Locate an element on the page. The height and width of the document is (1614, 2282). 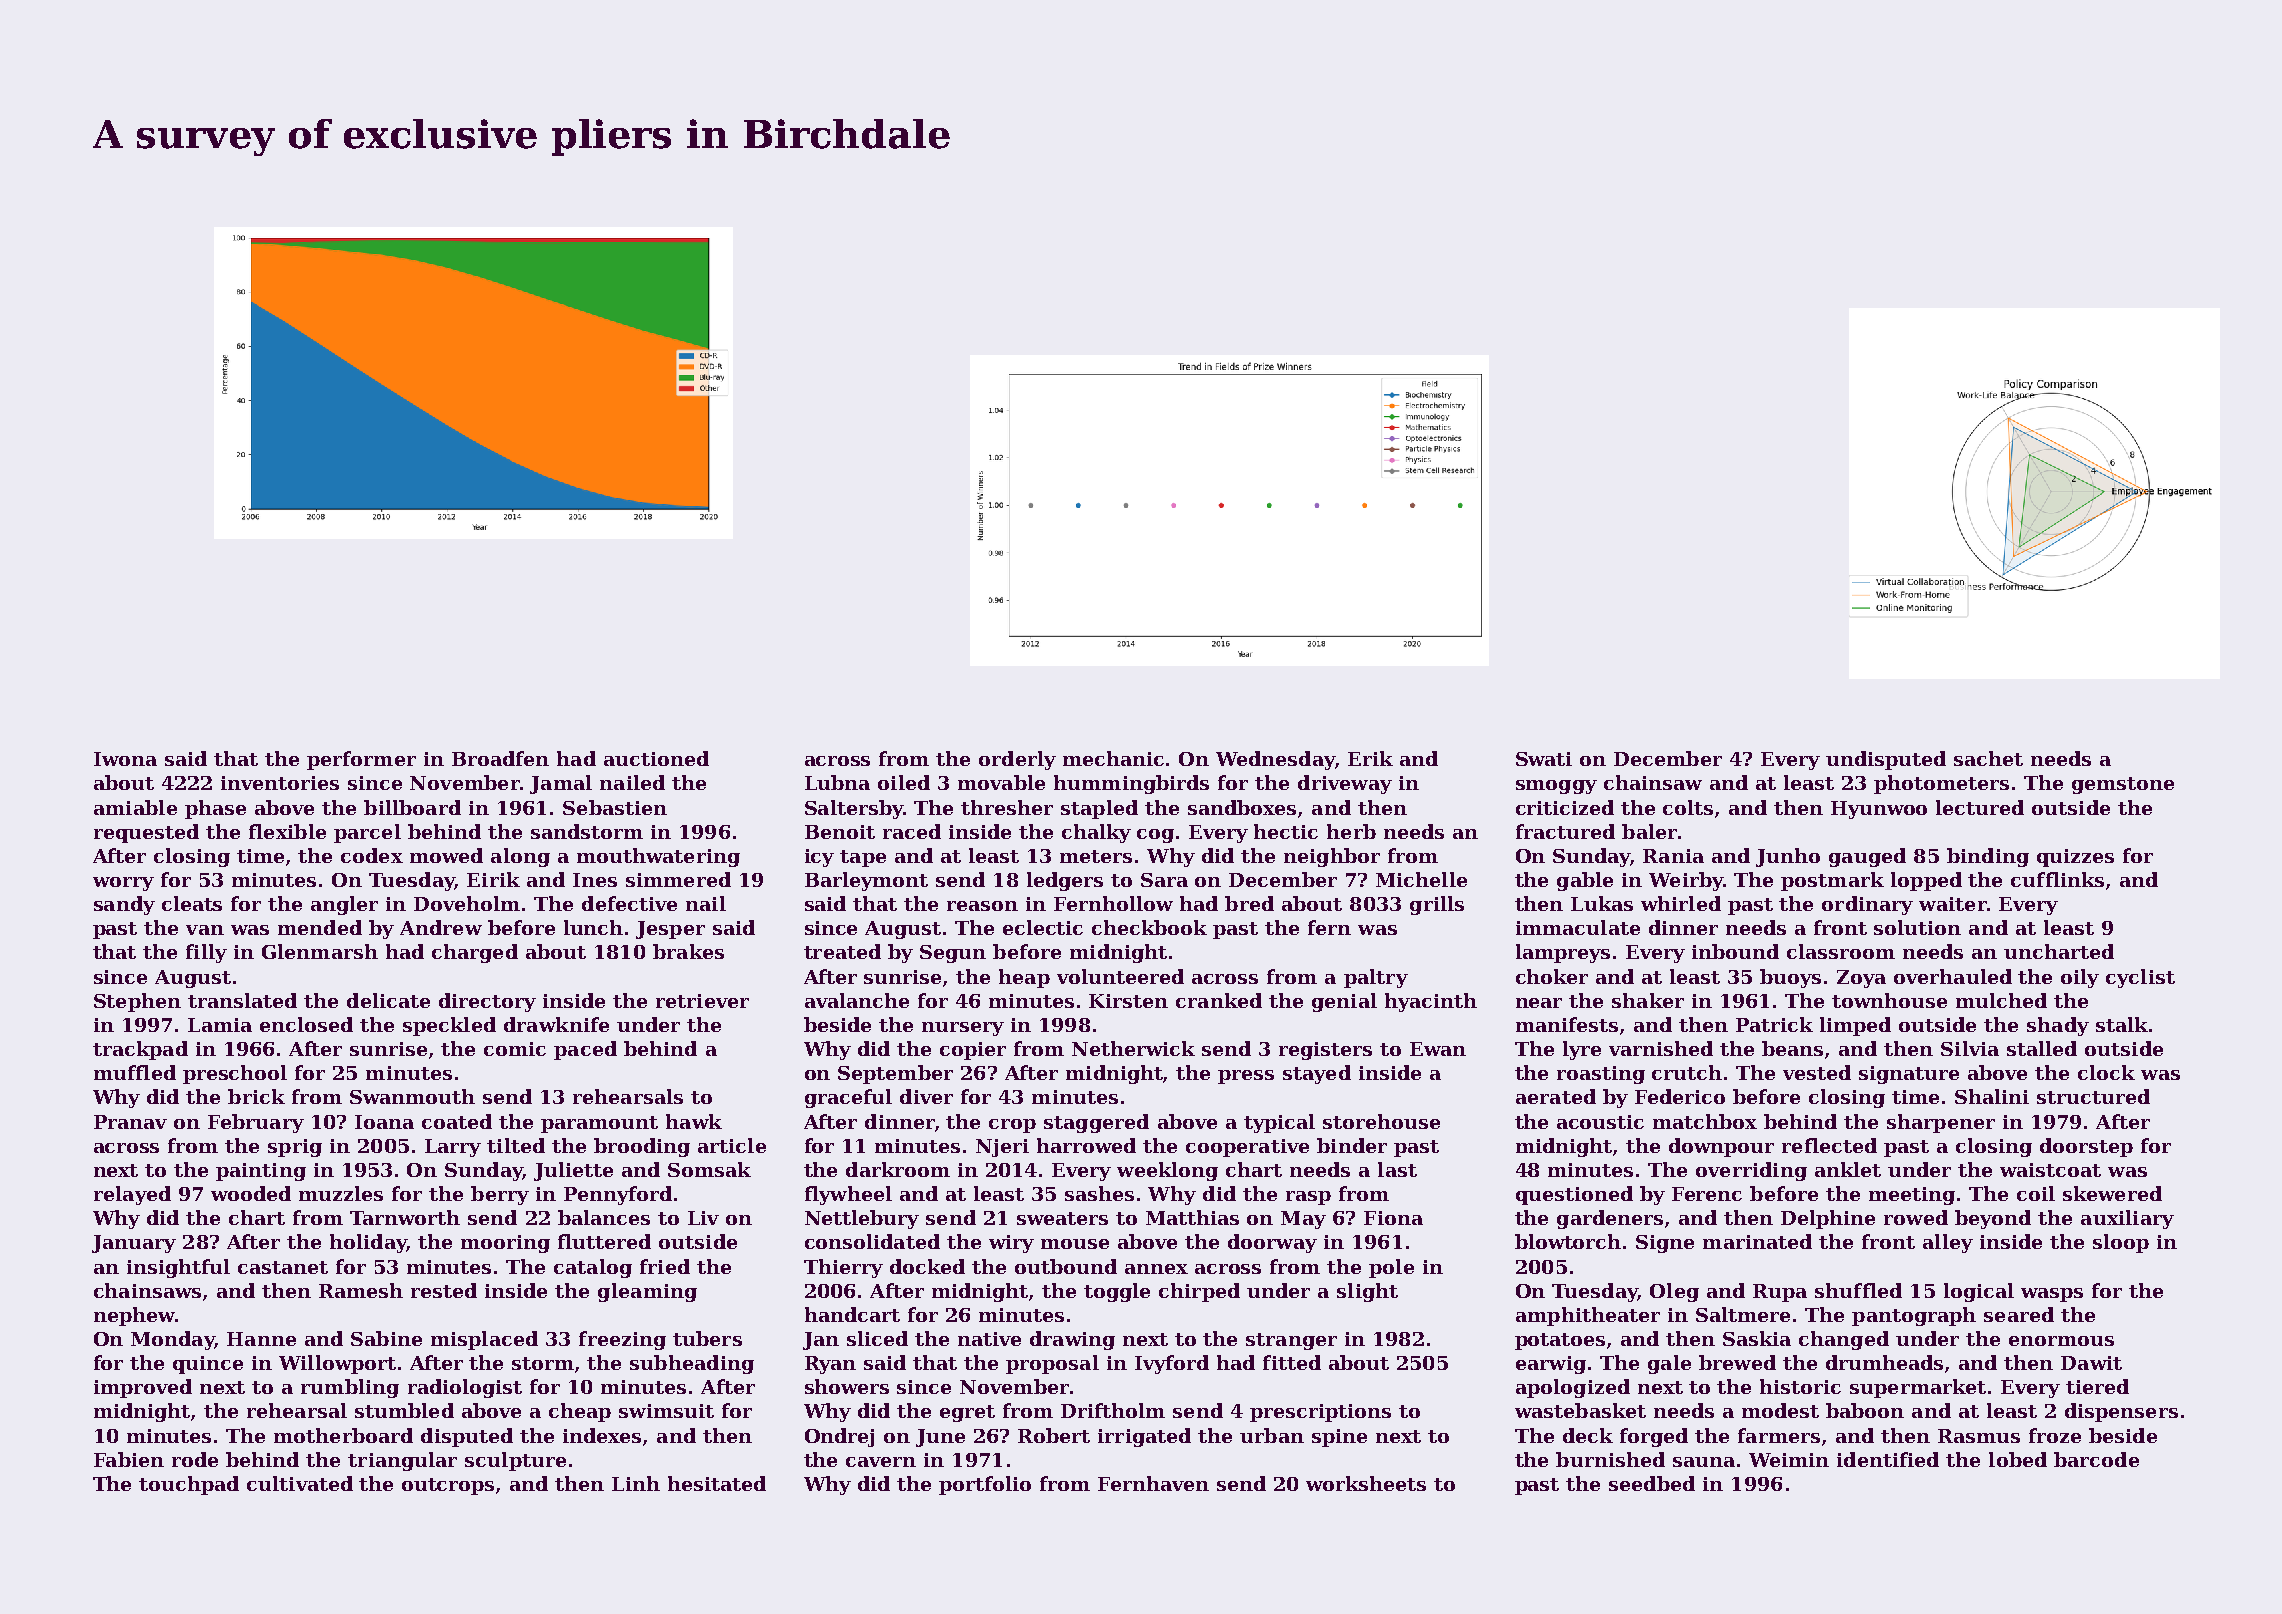
sandboxes is located at coordinates (1242, 807).
